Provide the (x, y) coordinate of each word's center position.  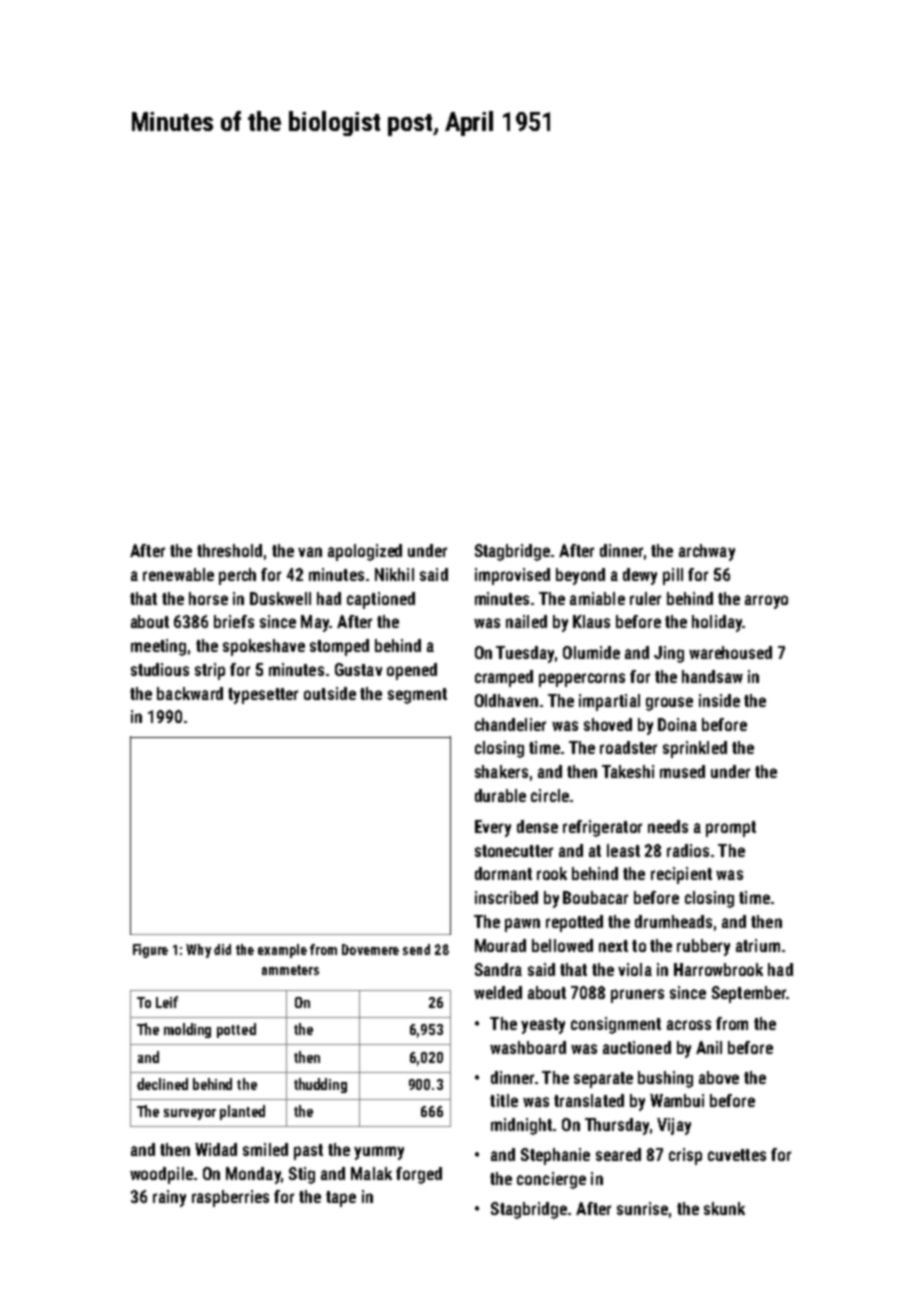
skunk (724, 1208)
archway (707, 552)
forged (419, 1175)
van (310, 552)
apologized (365, 552)
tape (341, 1199)
